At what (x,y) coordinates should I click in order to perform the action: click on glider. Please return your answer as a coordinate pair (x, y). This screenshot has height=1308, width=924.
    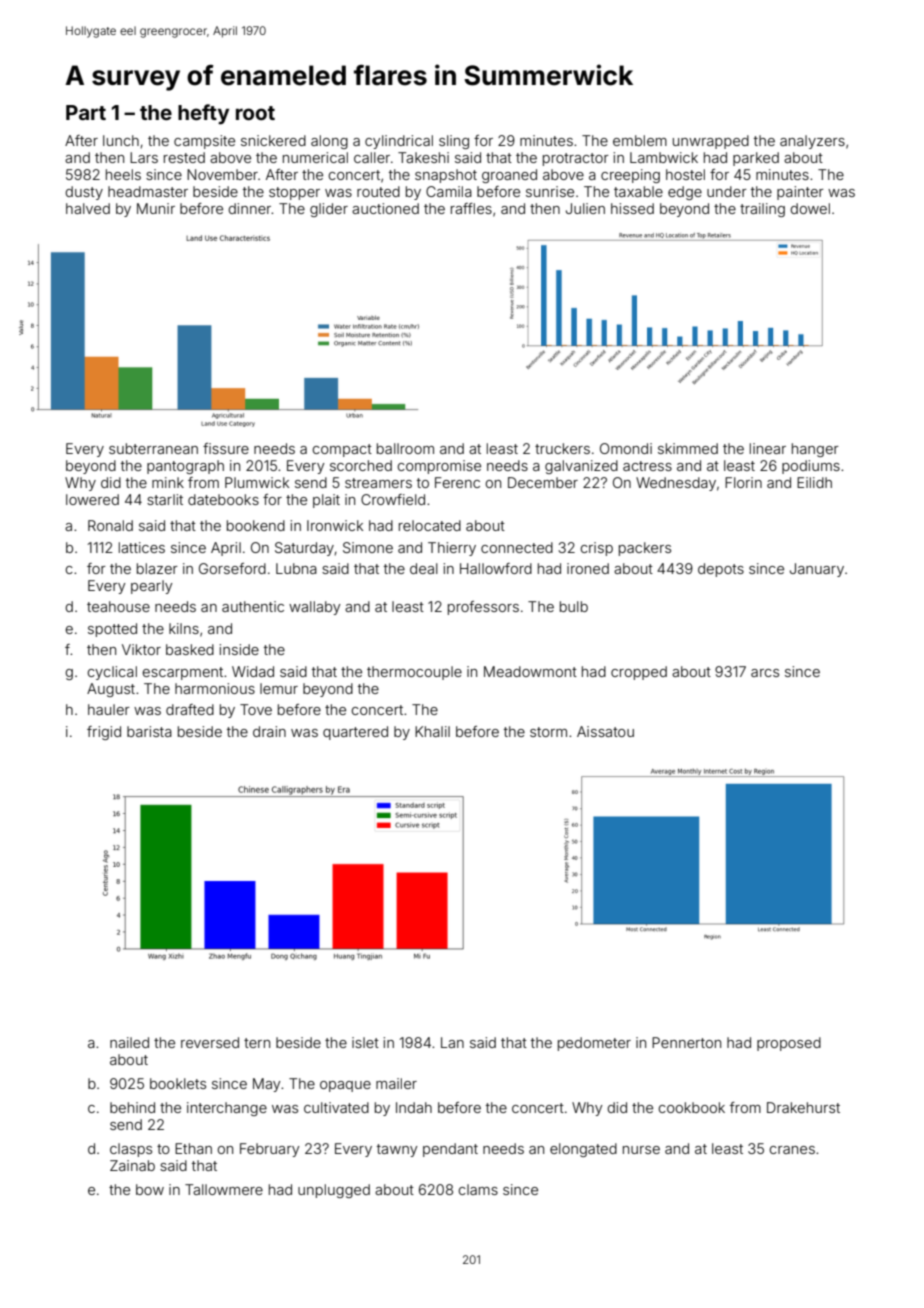
    Looking at the image, I should click on (329, 210).
